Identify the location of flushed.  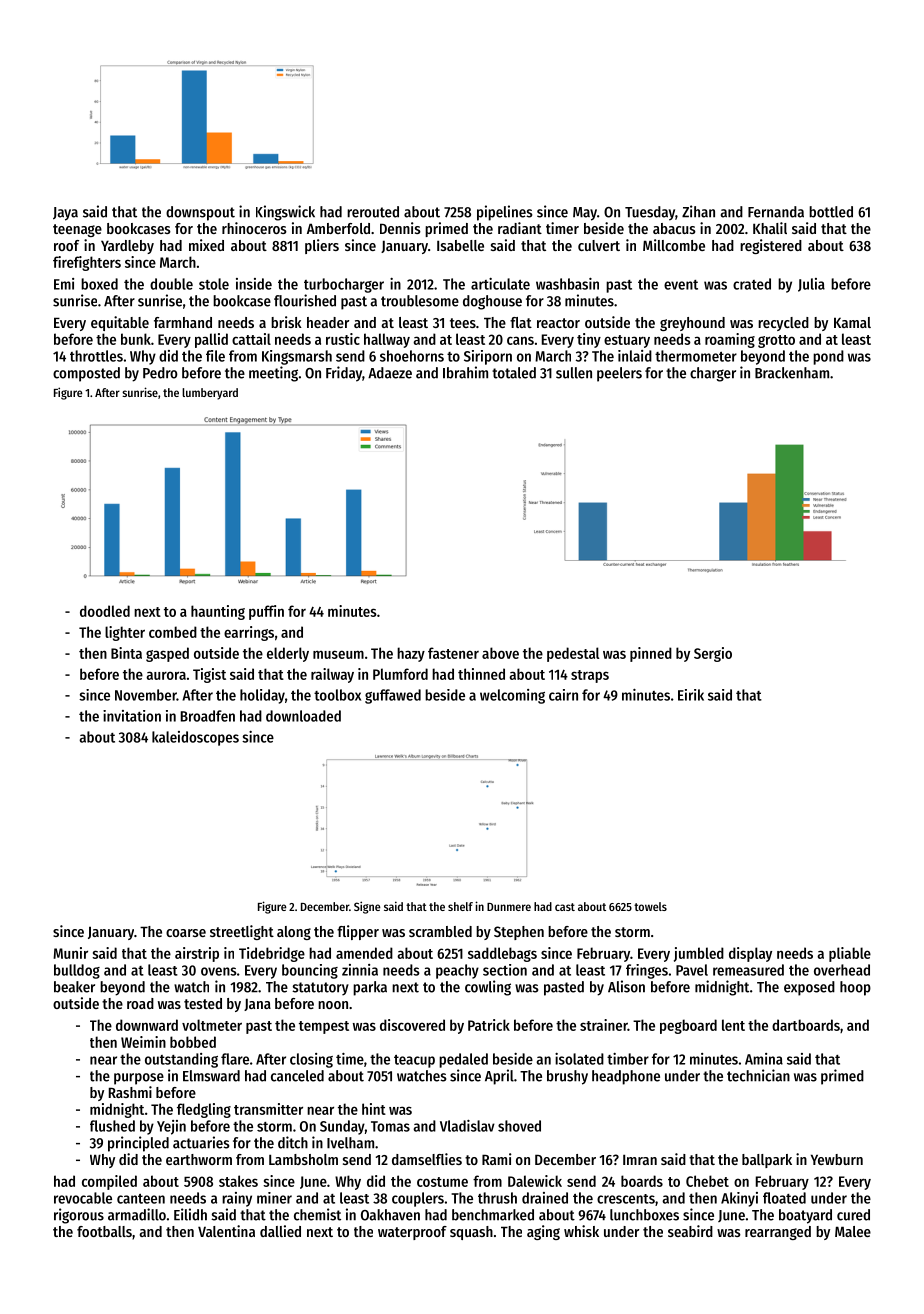
(112, 1126).
